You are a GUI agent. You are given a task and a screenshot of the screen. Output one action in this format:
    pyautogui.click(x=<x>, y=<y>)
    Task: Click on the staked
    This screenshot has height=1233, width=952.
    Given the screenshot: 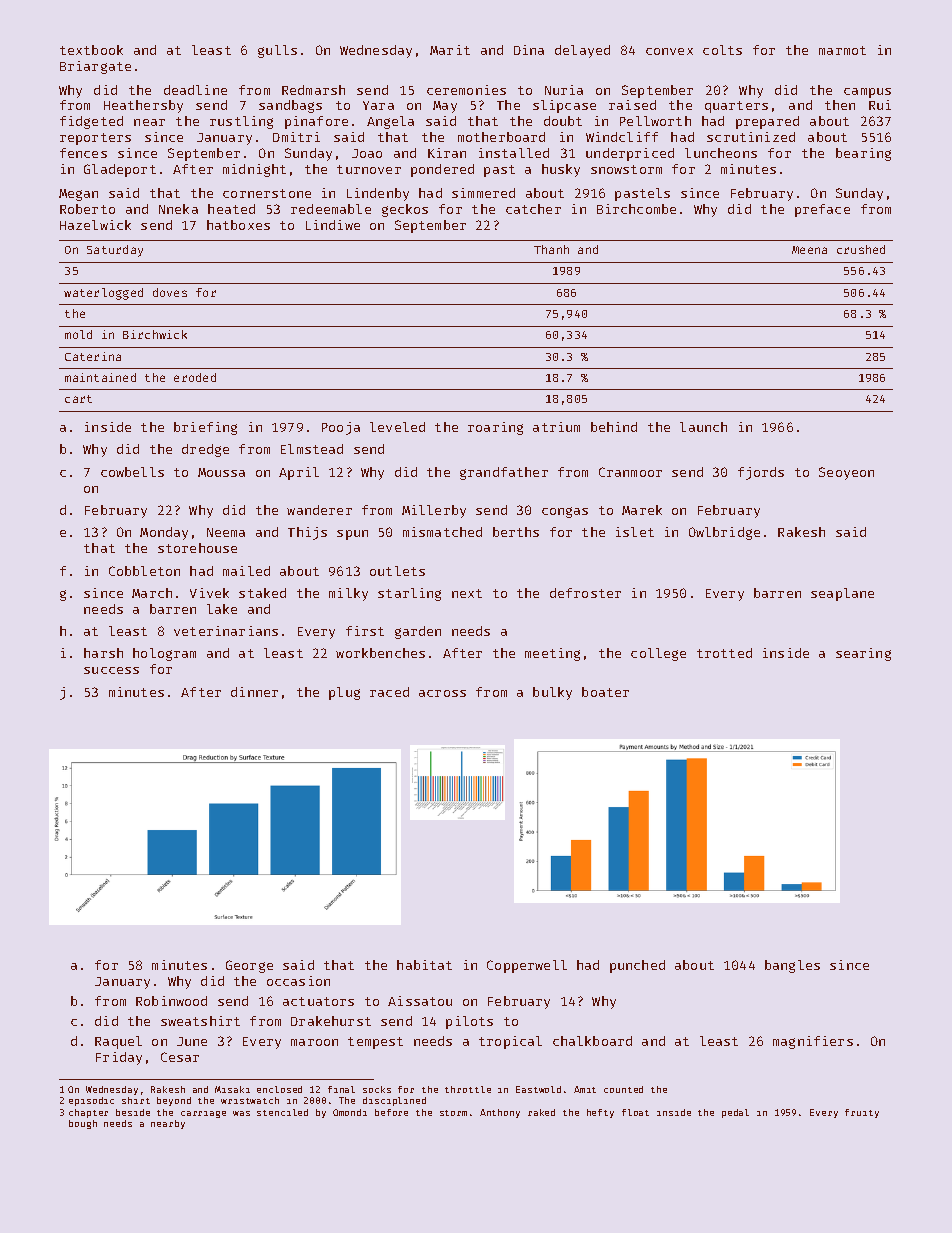 What is the action you would take?
    pyautogui.click(x=262, y=593)
